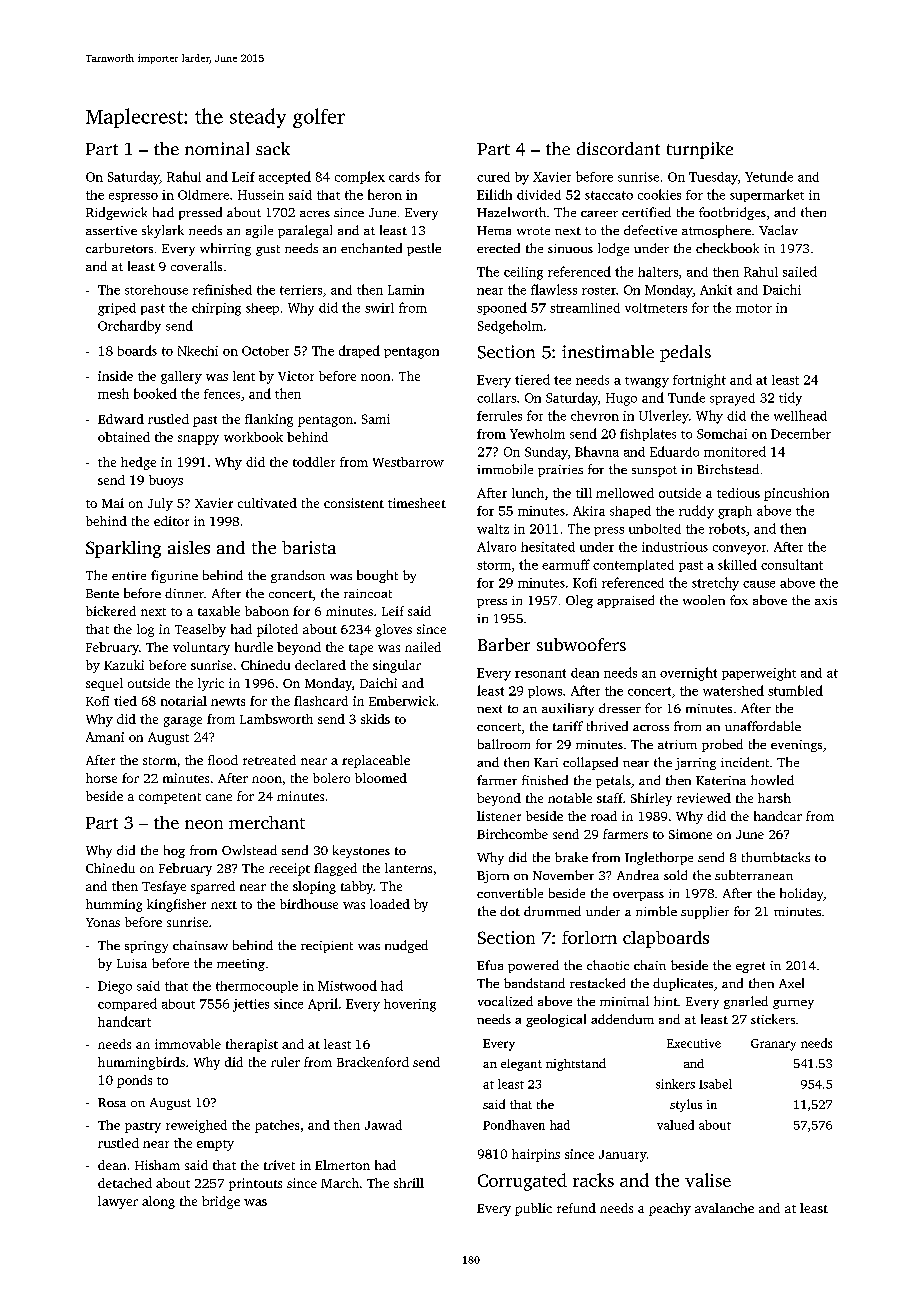 This page has height=1308, width=924. Describe the element at coordinates (618, 148) in the page. I see `discordant` at that location.
